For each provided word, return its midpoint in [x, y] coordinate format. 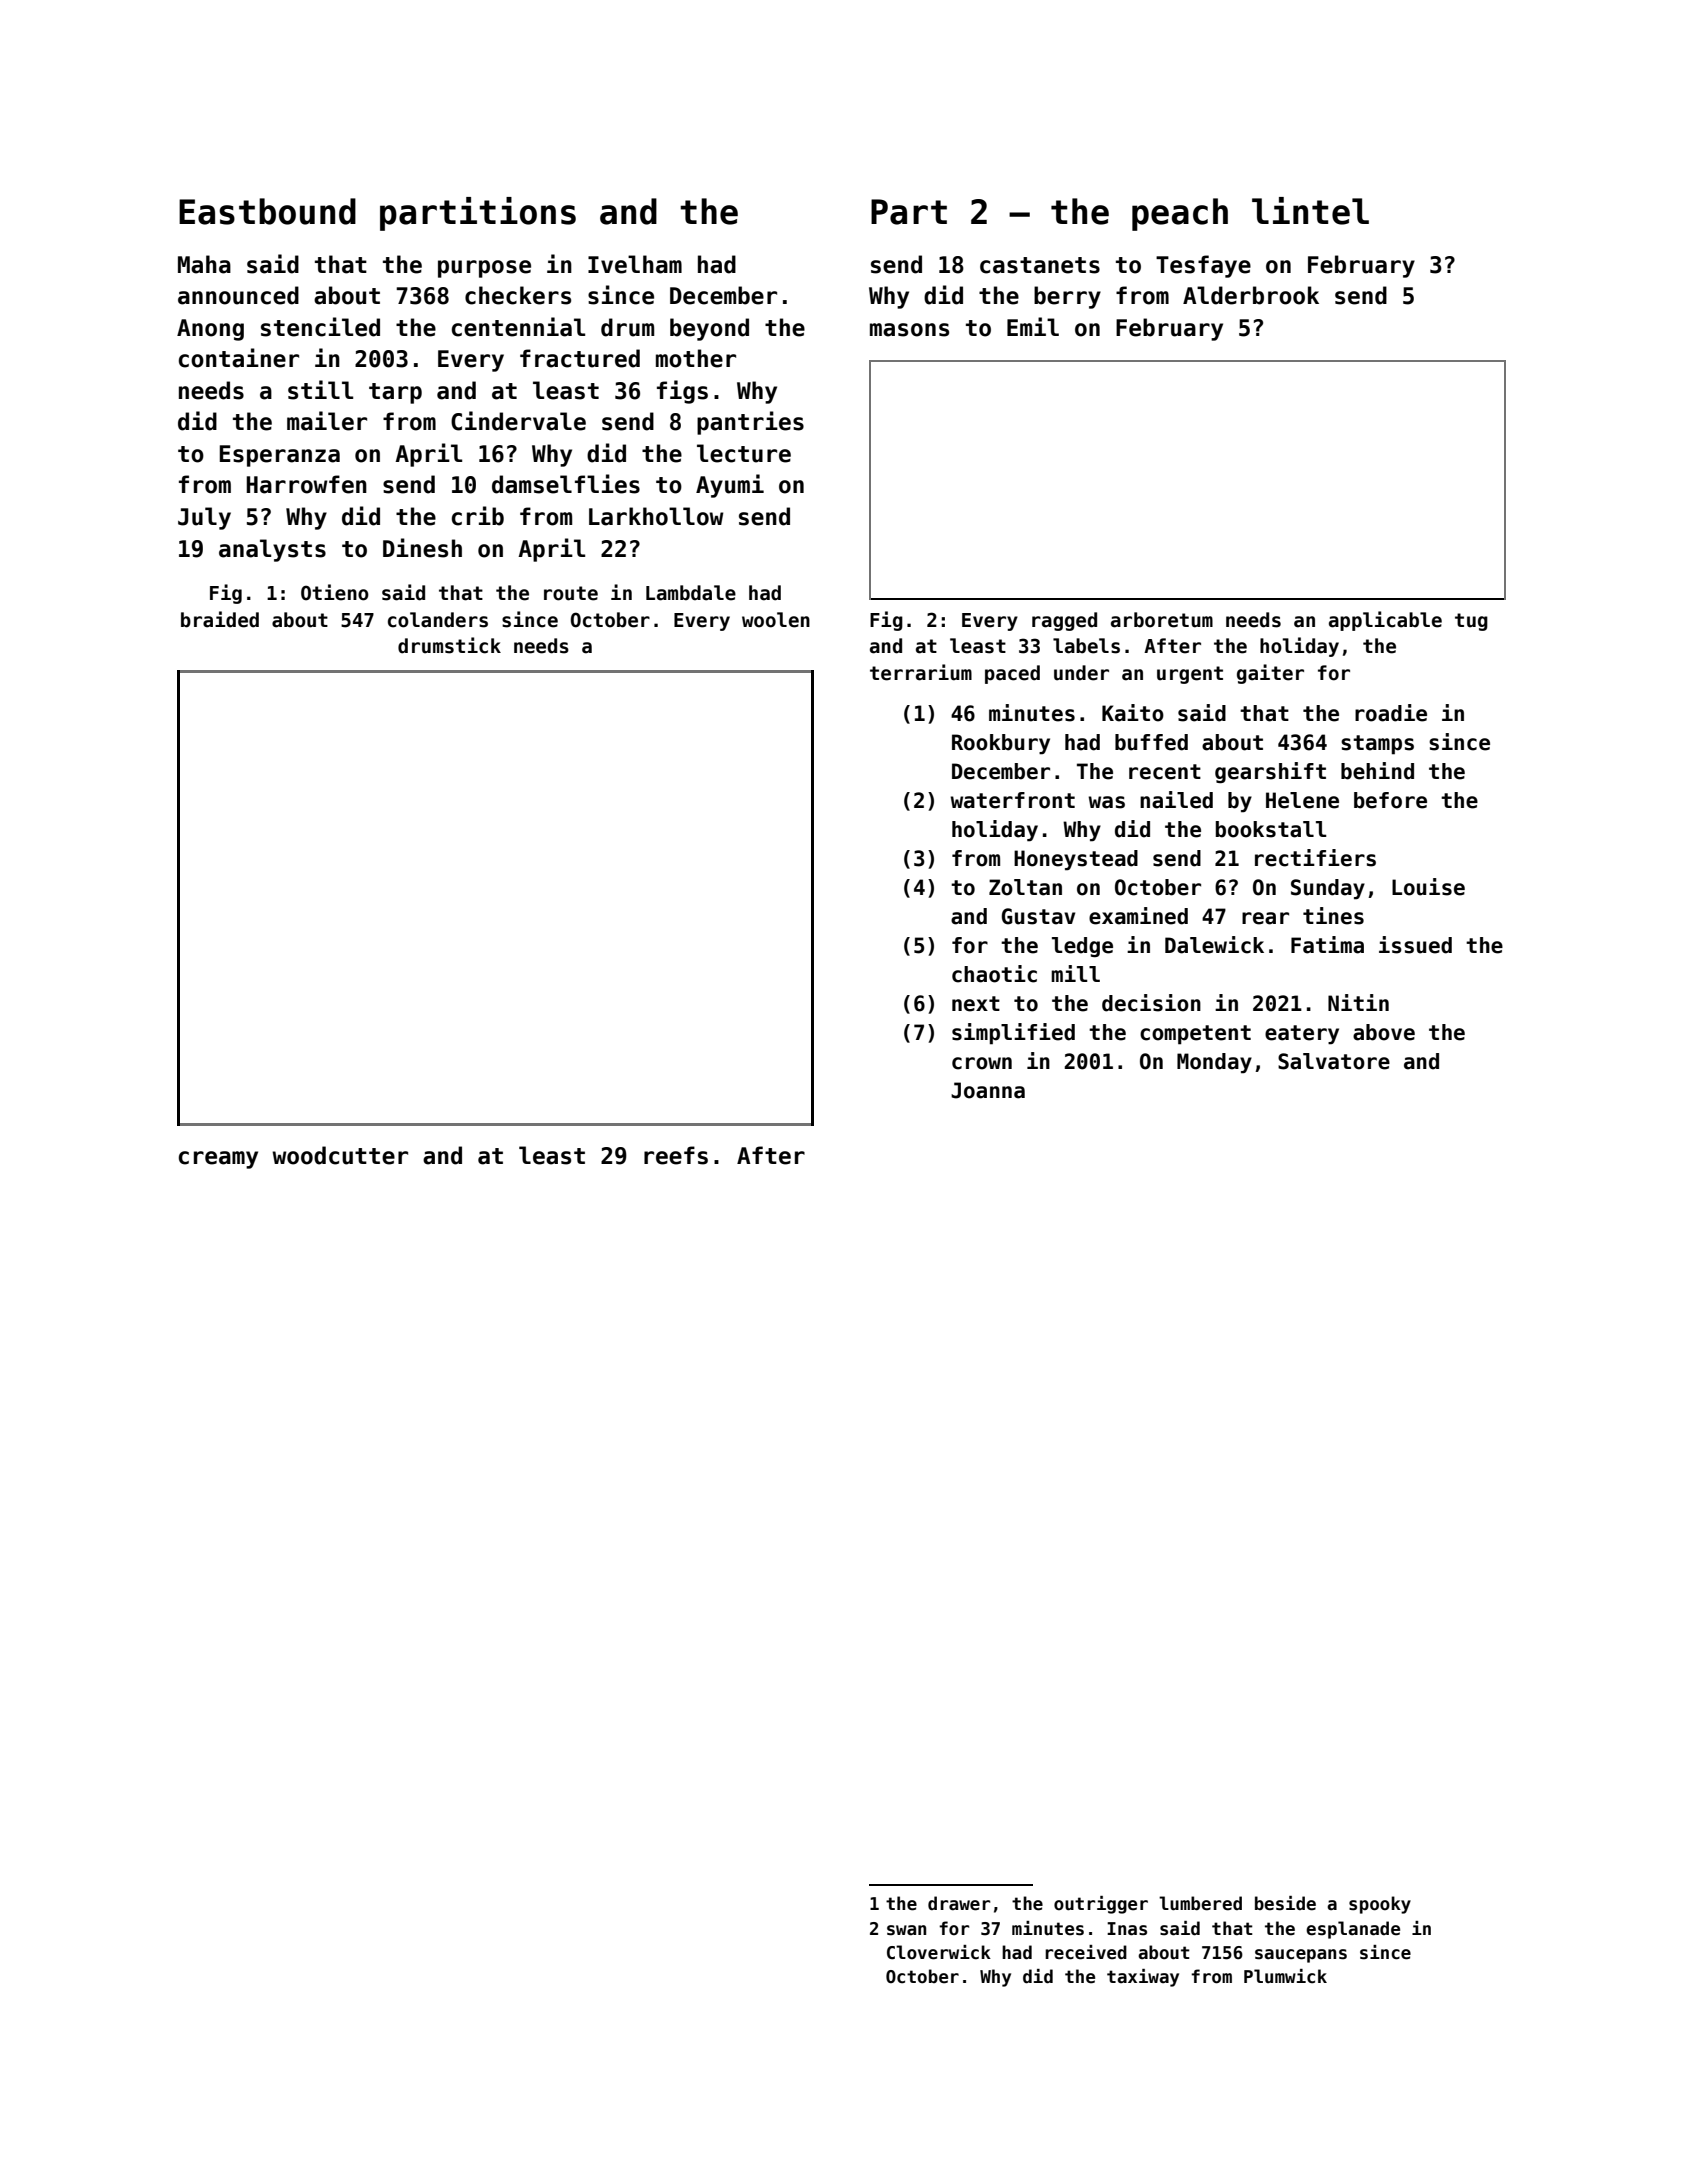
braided [220, 619]
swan [906, 1930]
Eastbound [267, 211]
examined [1138, 916]
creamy [218, 1160]
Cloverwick [939, 1952]
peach [1180, 214]
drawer [959, 1903]
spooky [1380, 1905]
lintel [1310, 211]
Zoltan [1025, 887]
